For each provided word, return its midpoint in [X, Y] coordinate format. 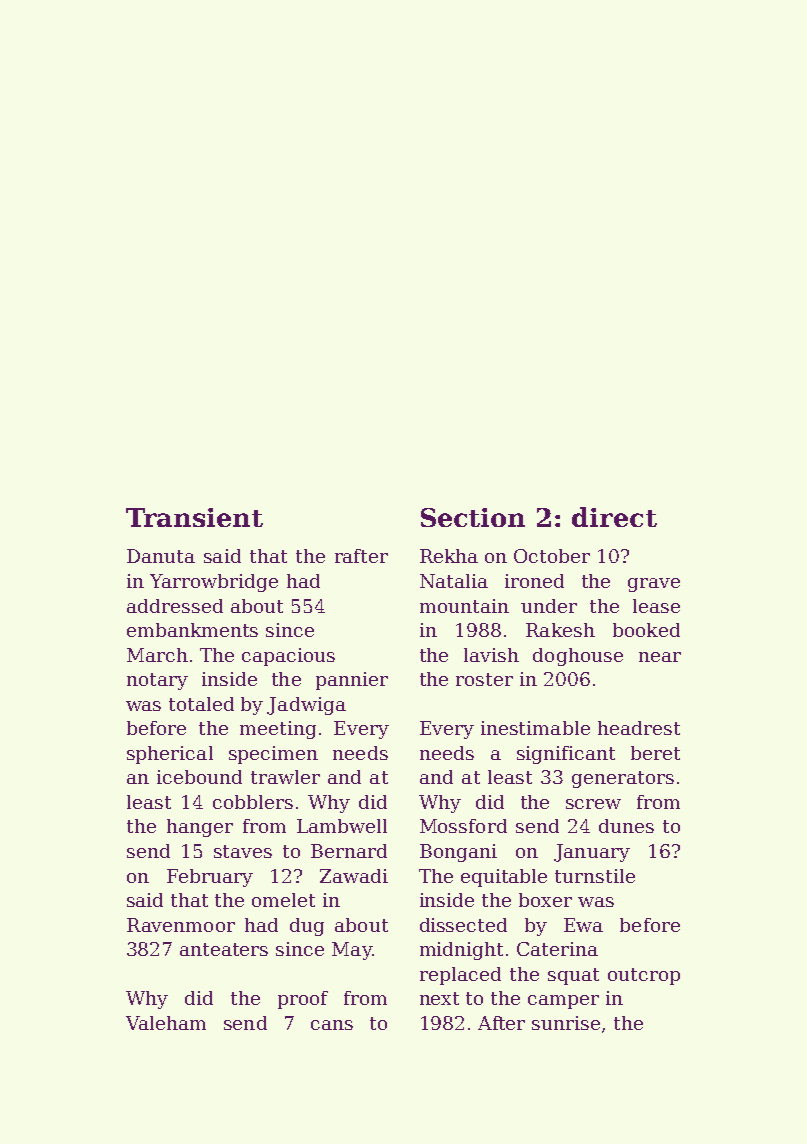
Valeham [166, 1023]
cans [332, 1025]
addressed [175, 606]
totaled [201, 704]
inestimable [535, 728]
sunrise [566, 1023]
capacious [288, 657]
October [552, 556]
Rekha [449, 556]
